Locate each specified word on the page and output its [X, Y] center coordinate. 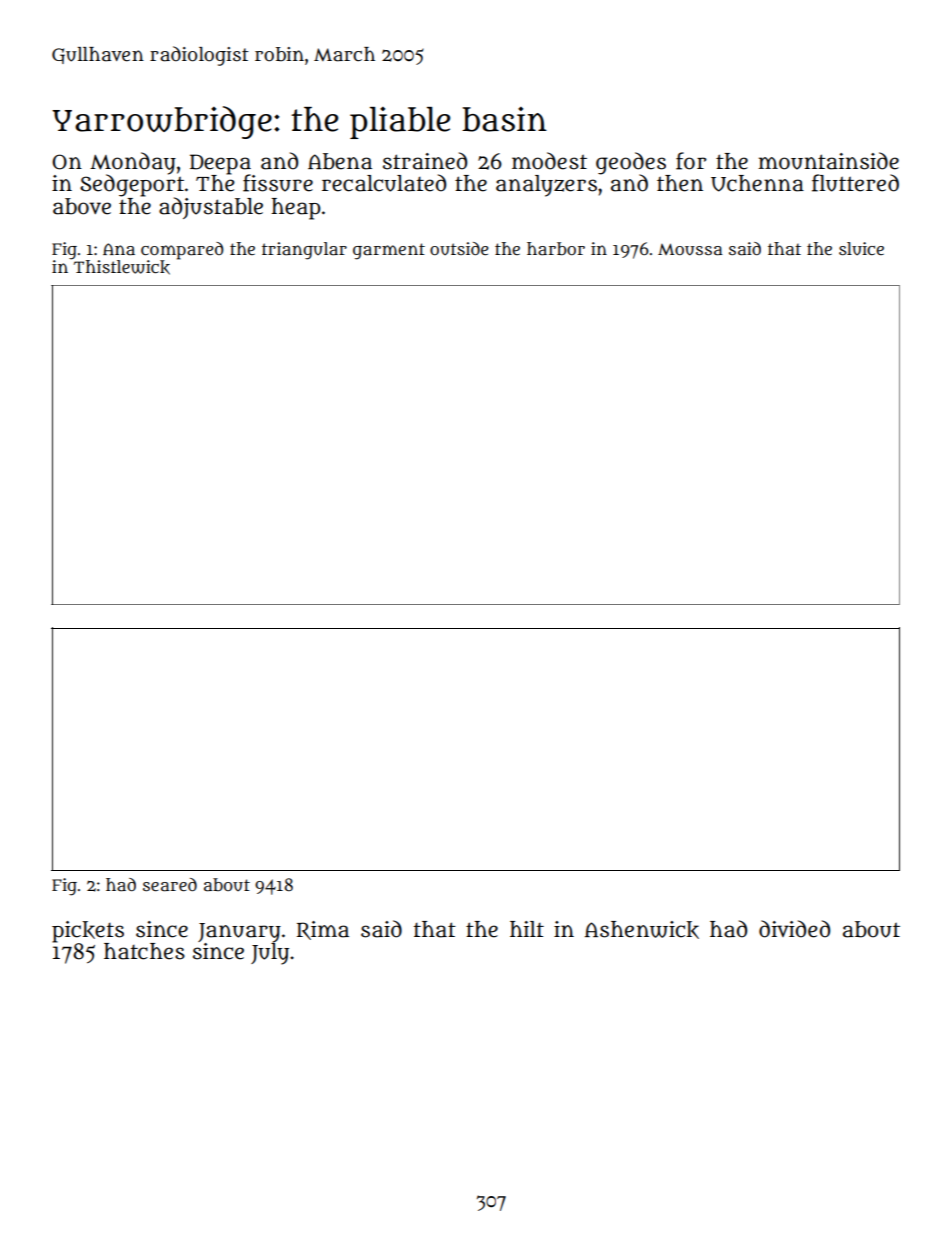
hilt [527, 929]
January [239, 932]
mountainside [828, 161]
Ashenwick [642, 930]
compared [182, 251]
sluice [861, 248]
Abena [340, 161]
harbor [556, 248]
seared [170, 884]
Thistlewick [122, 267]
